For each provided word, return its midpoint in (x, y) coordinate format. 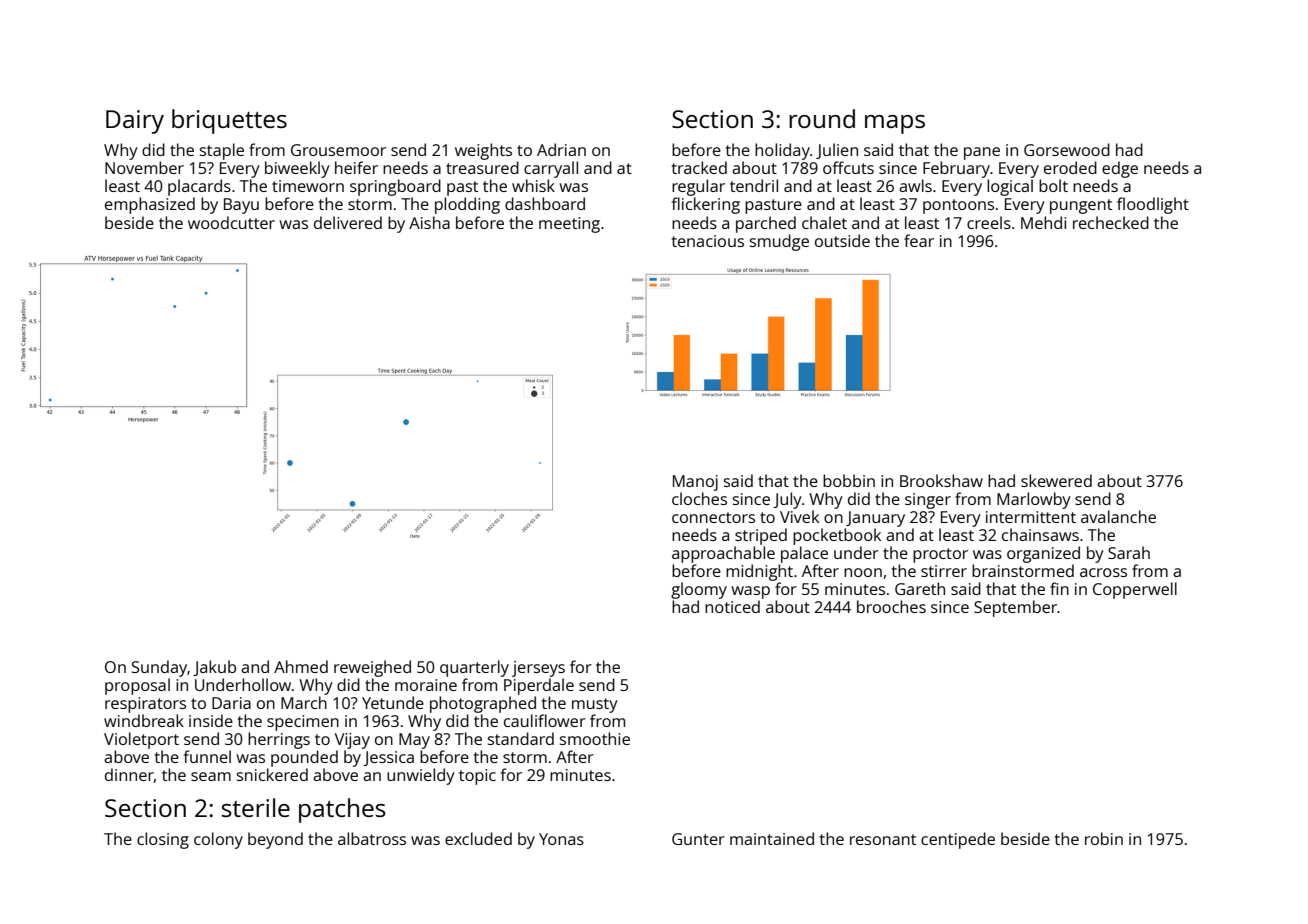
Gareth (920, 588)
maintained (772, 838)
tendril (754, 185)
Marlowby (1034, 500)
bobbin (849, 480)
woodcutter (231, 222)
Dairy (135, 122)
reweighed (372, 668)
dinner (129, 775)
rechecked (1111, 222)
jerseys (538, 669)
